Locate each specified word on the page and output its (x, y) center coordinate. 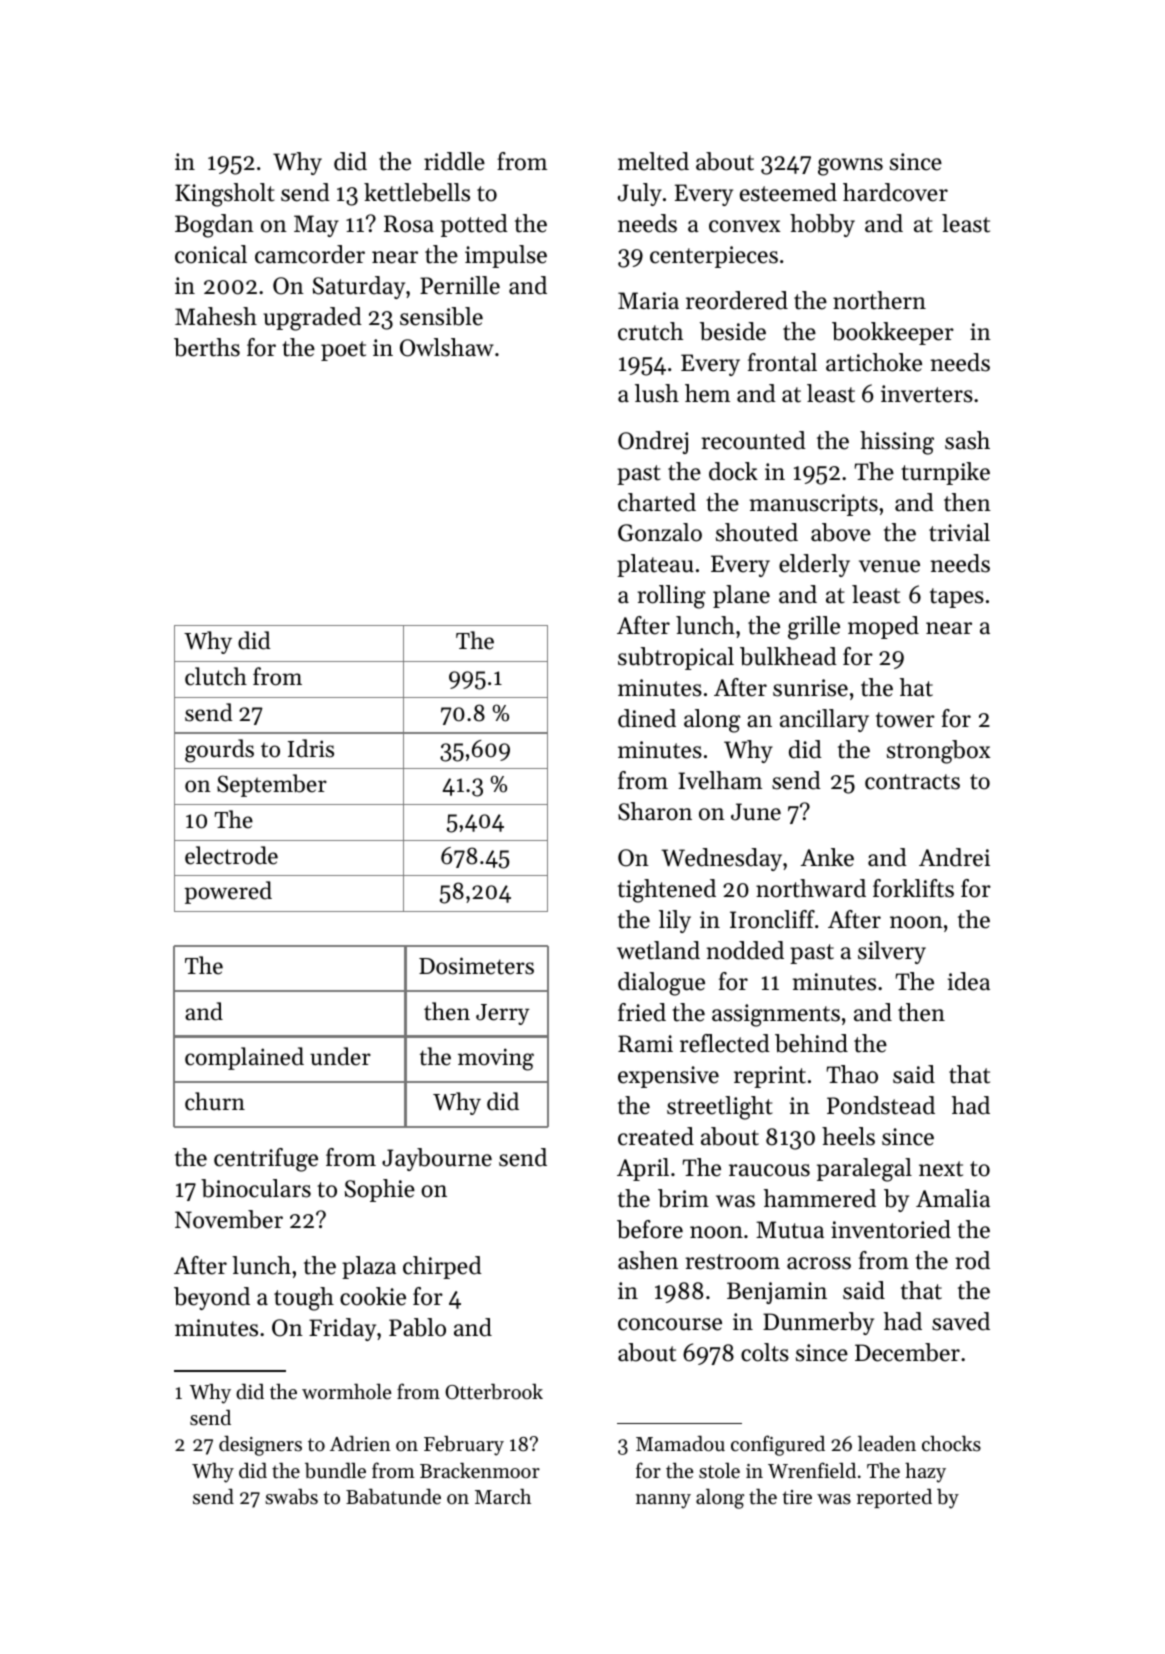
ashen (648, 1260)
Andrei (954, 857)
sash (967, 440)
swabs (291, 1497)
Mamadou (680, 1443)
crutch (650, 331)
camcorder (310, 254)
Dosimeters (476, 966)
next (941, 1169)
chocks (951, 1443)
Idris (311, 748)
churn (215, 1101)
